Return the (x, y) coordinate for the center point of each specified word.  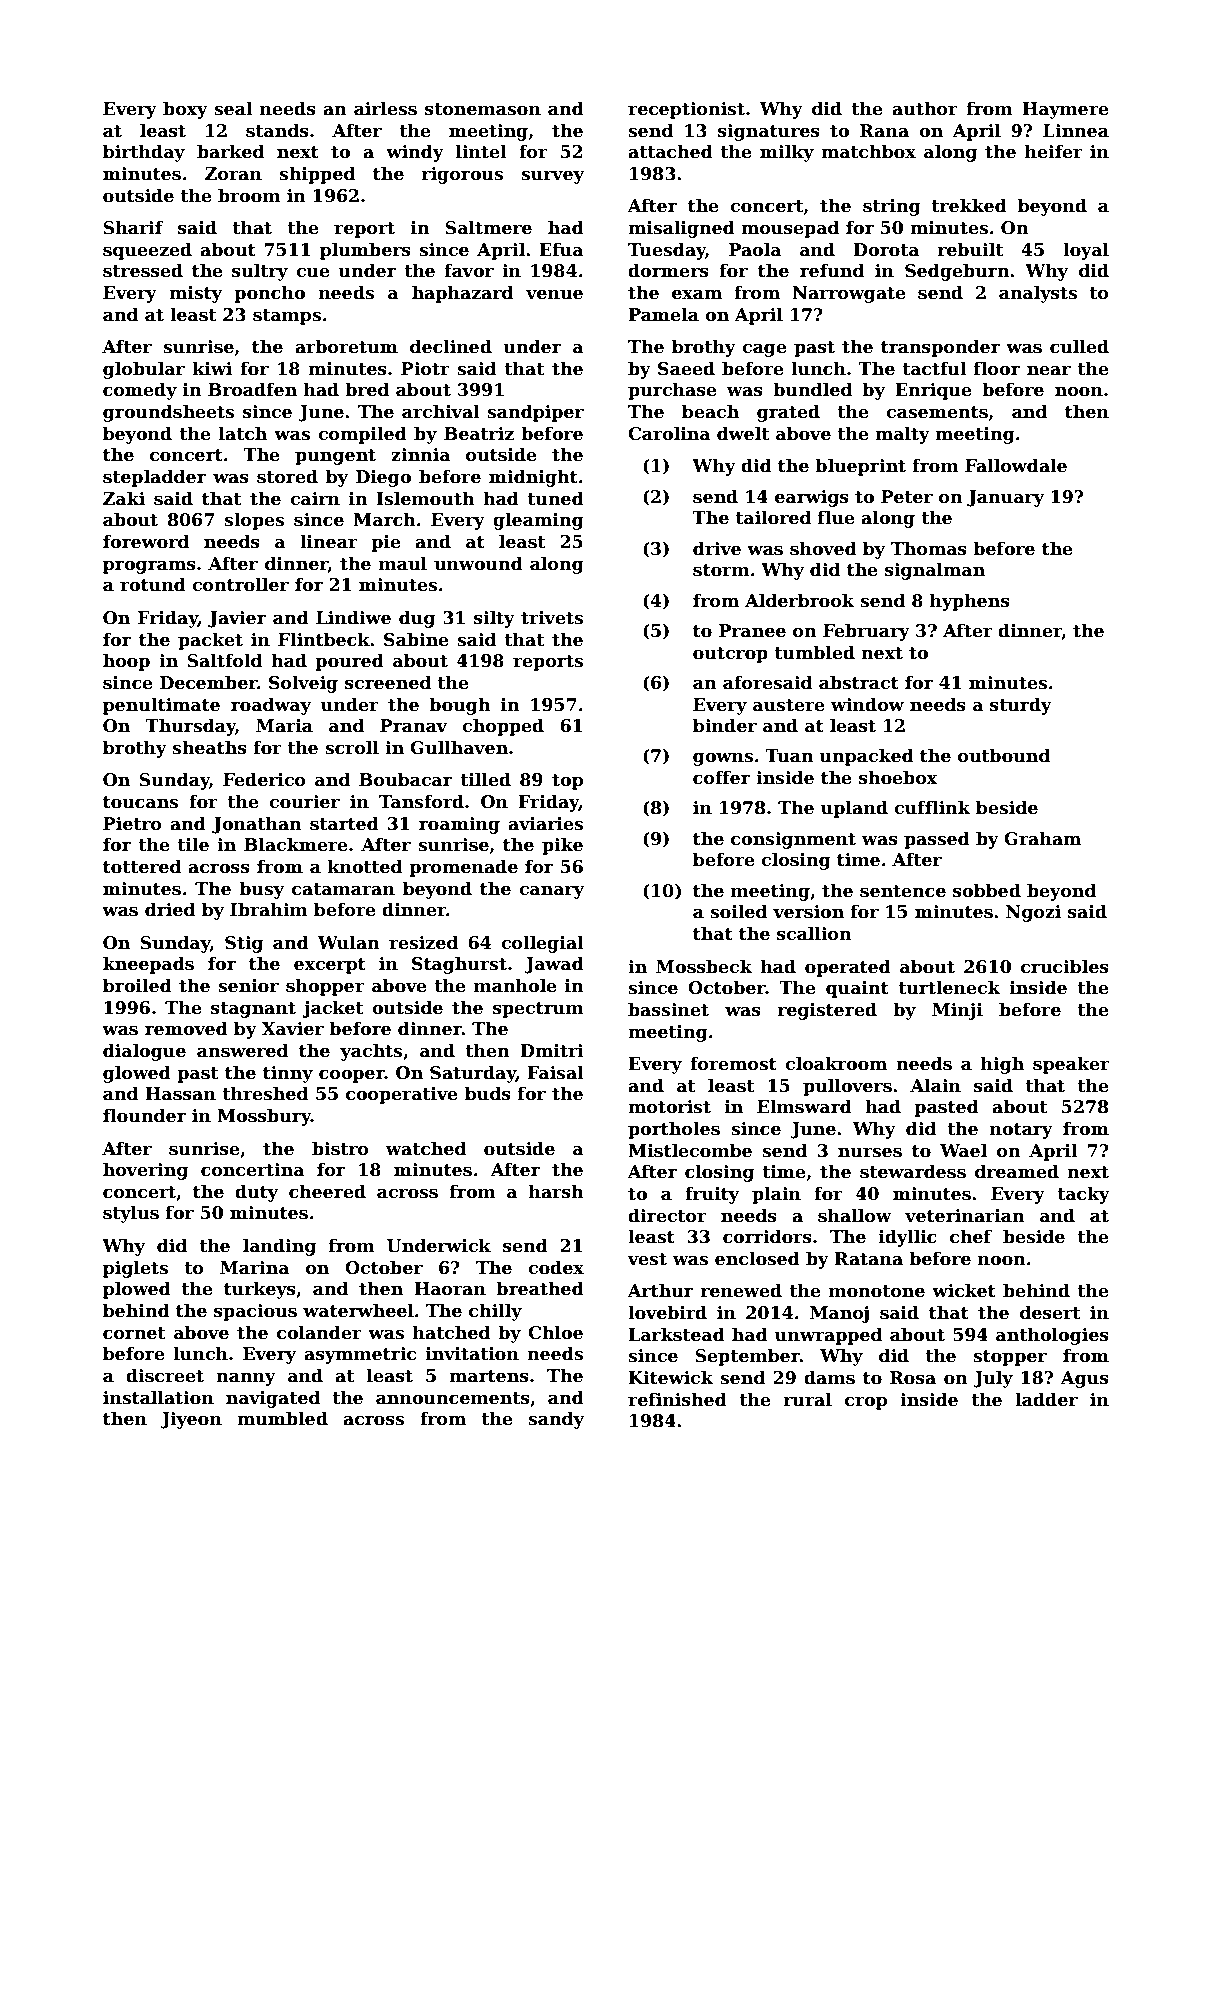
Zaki (124, 498)
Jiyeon (191, 1420)
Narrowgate (849, 294)
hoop (126, 662)
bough (460, 706)
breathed (540, 1288)
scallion (814, 933)
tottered (142, 866)
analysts (1038, 294)
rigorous (462, 175)
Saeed (686, 368)
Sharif (133, 227)
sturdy (1021, 706)
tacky (1083, 1195)
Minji (957, 1011)
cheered (327, 1191)
